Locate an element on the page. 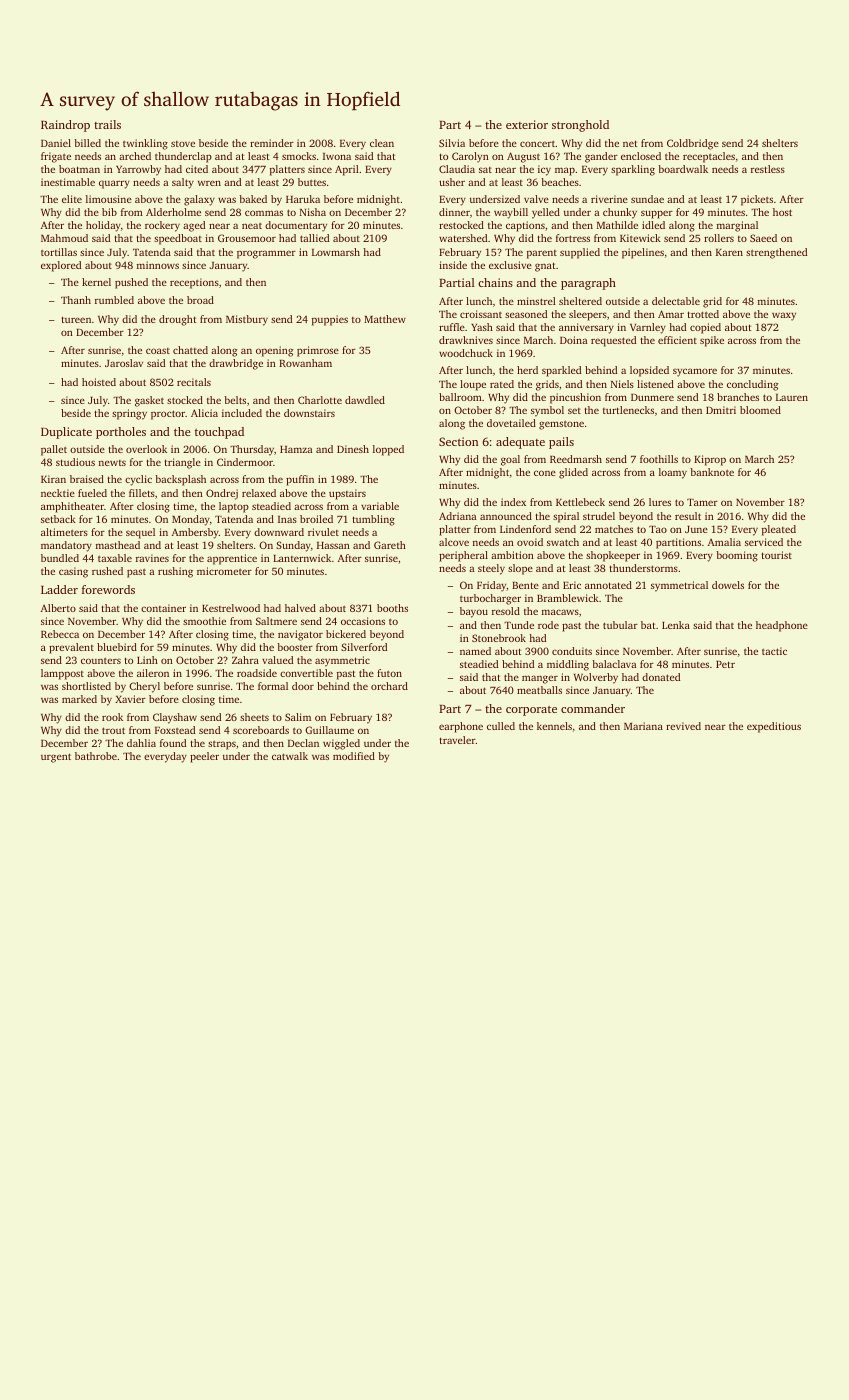 Image resolution: width=849 pixels, height=1400 pixels. stove is located at coordinates (183, 144).
